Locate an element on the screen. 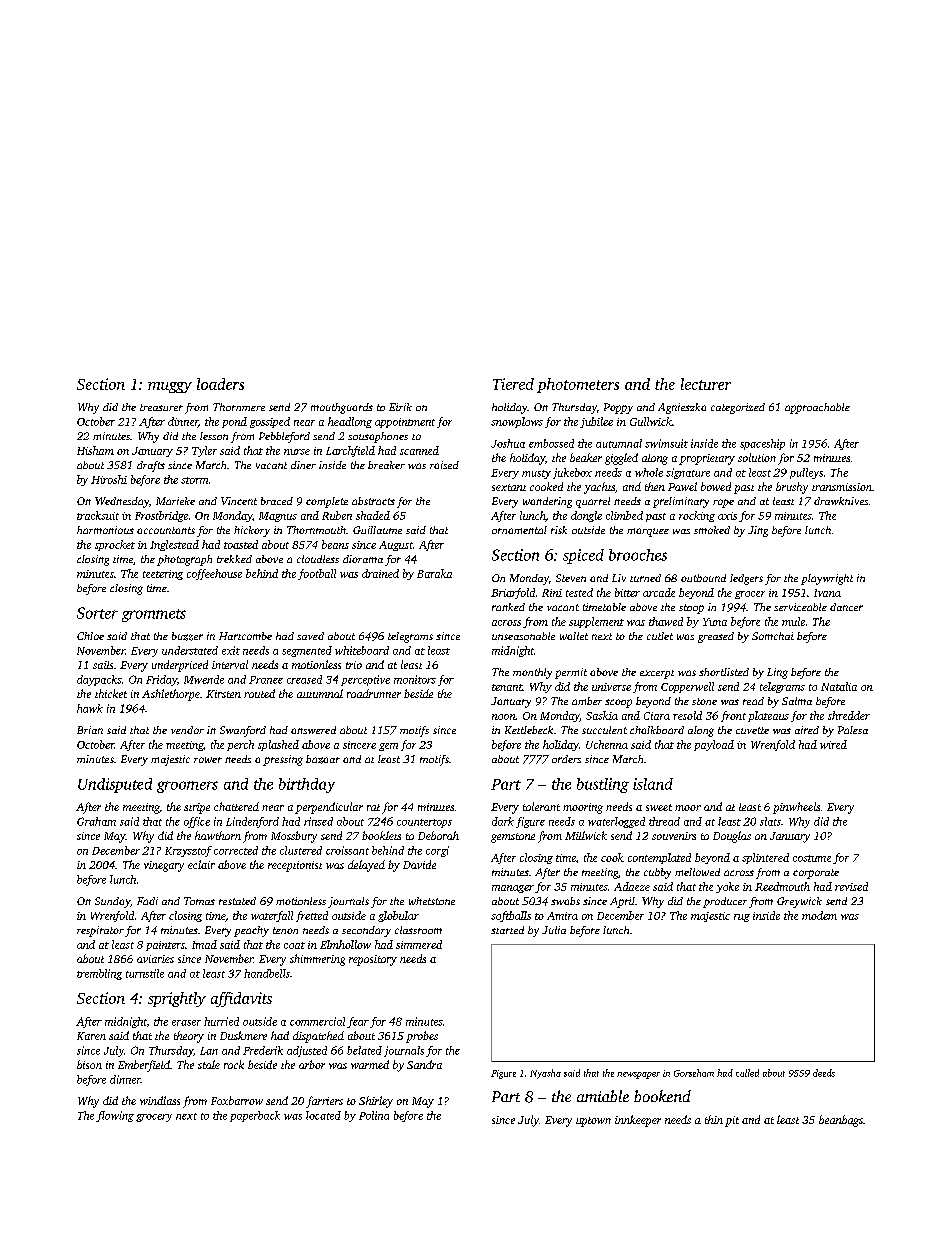  Tiered is located at coordinates (513, 384).
